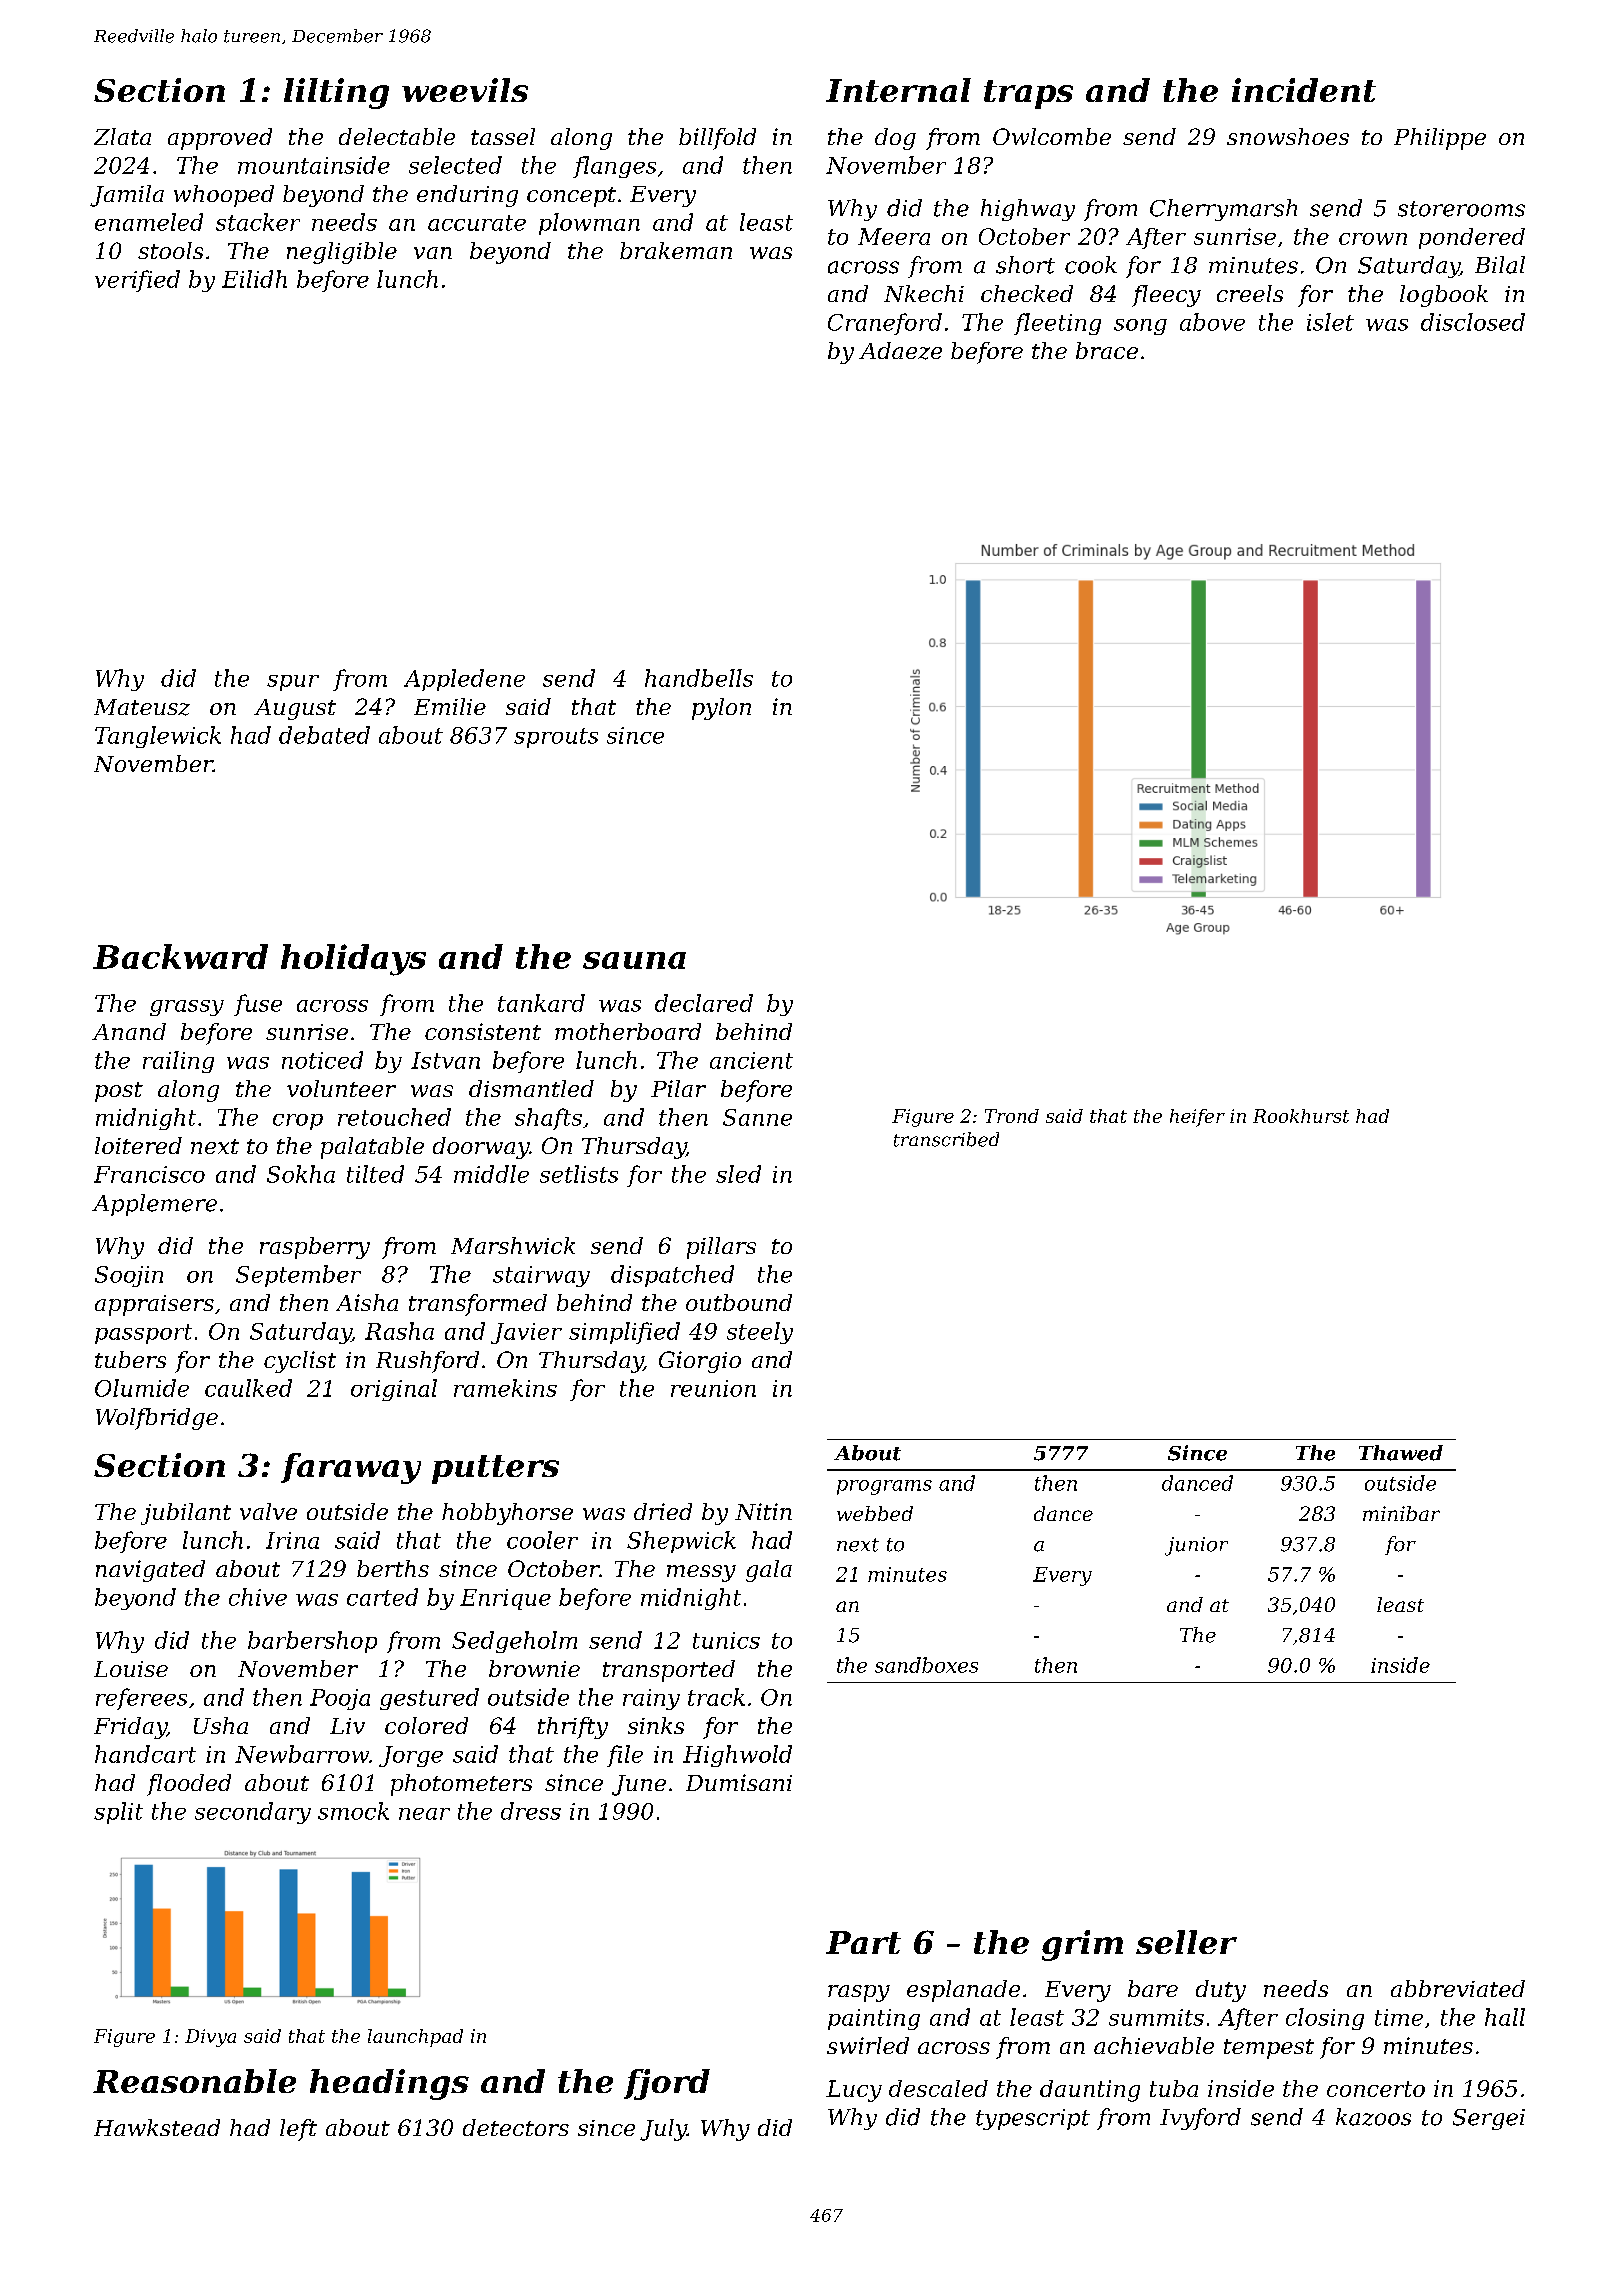 The width and height of the screenshot is (1620, 2292). Describe the element at coordinates (1458, 1988) in the screenshot. I see `abbreviated` at that location.
